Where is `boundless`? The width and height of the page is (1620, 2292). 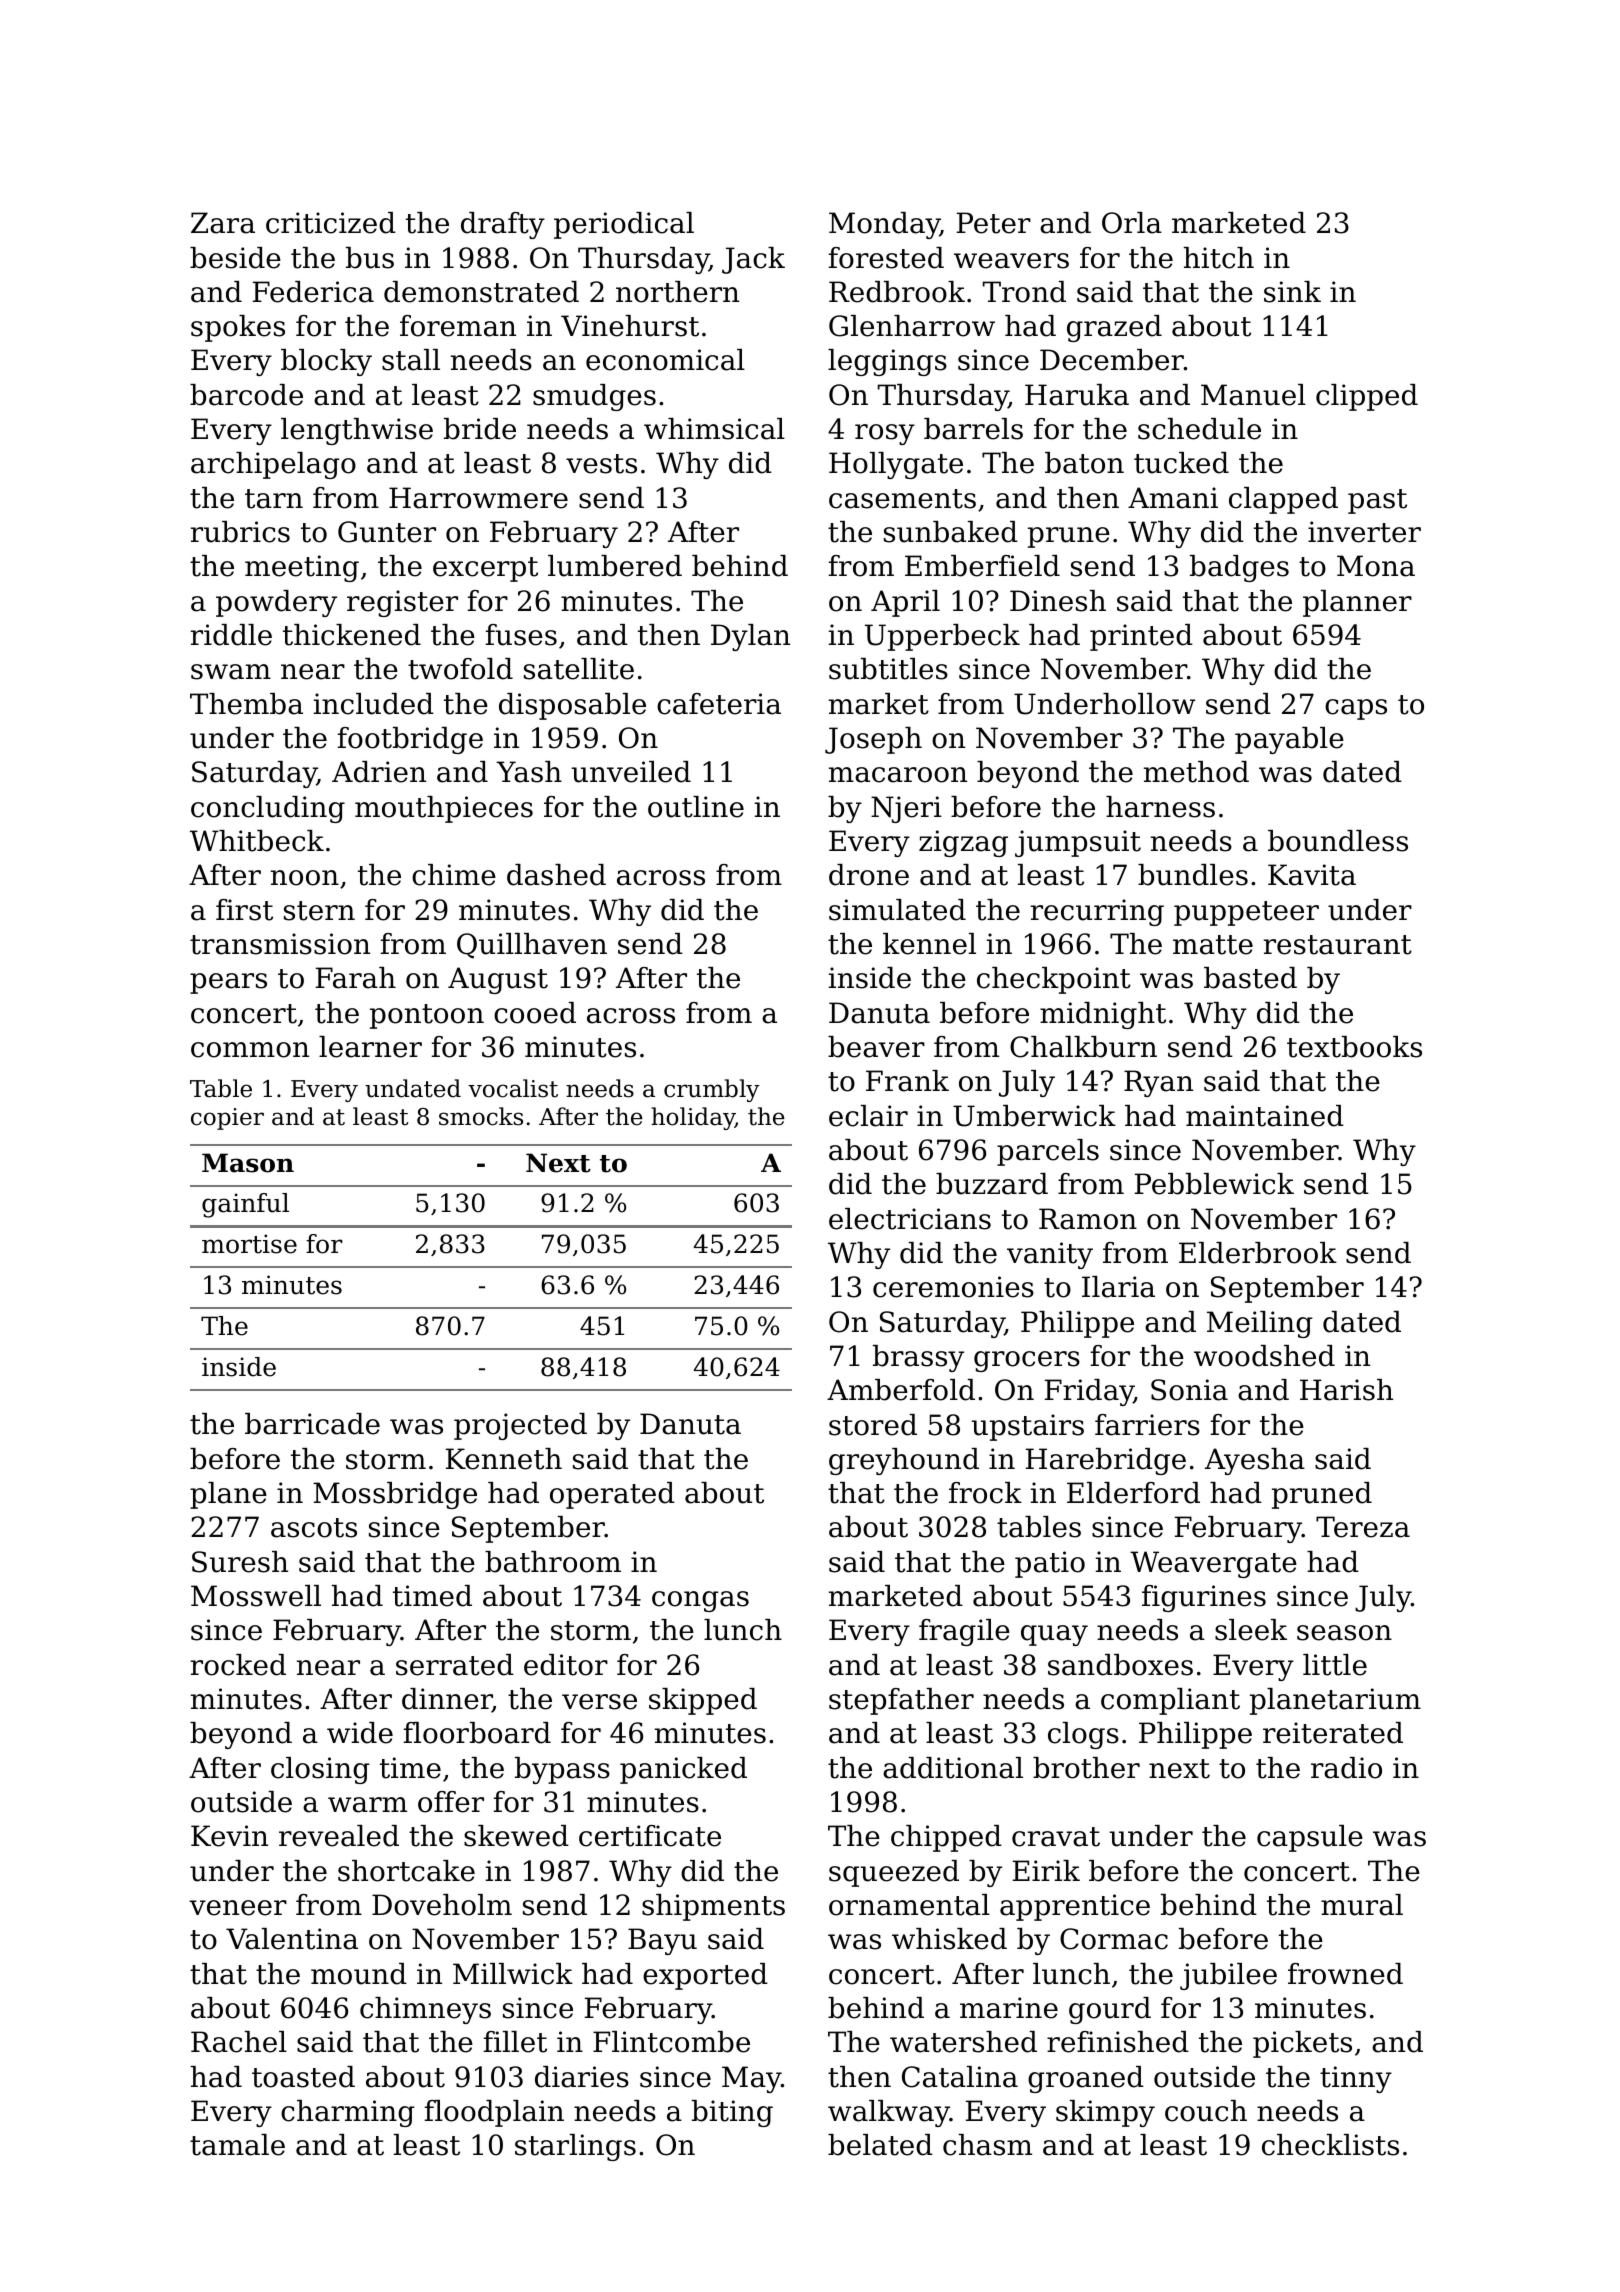 boundless is located at coordinates (1338, 841).
